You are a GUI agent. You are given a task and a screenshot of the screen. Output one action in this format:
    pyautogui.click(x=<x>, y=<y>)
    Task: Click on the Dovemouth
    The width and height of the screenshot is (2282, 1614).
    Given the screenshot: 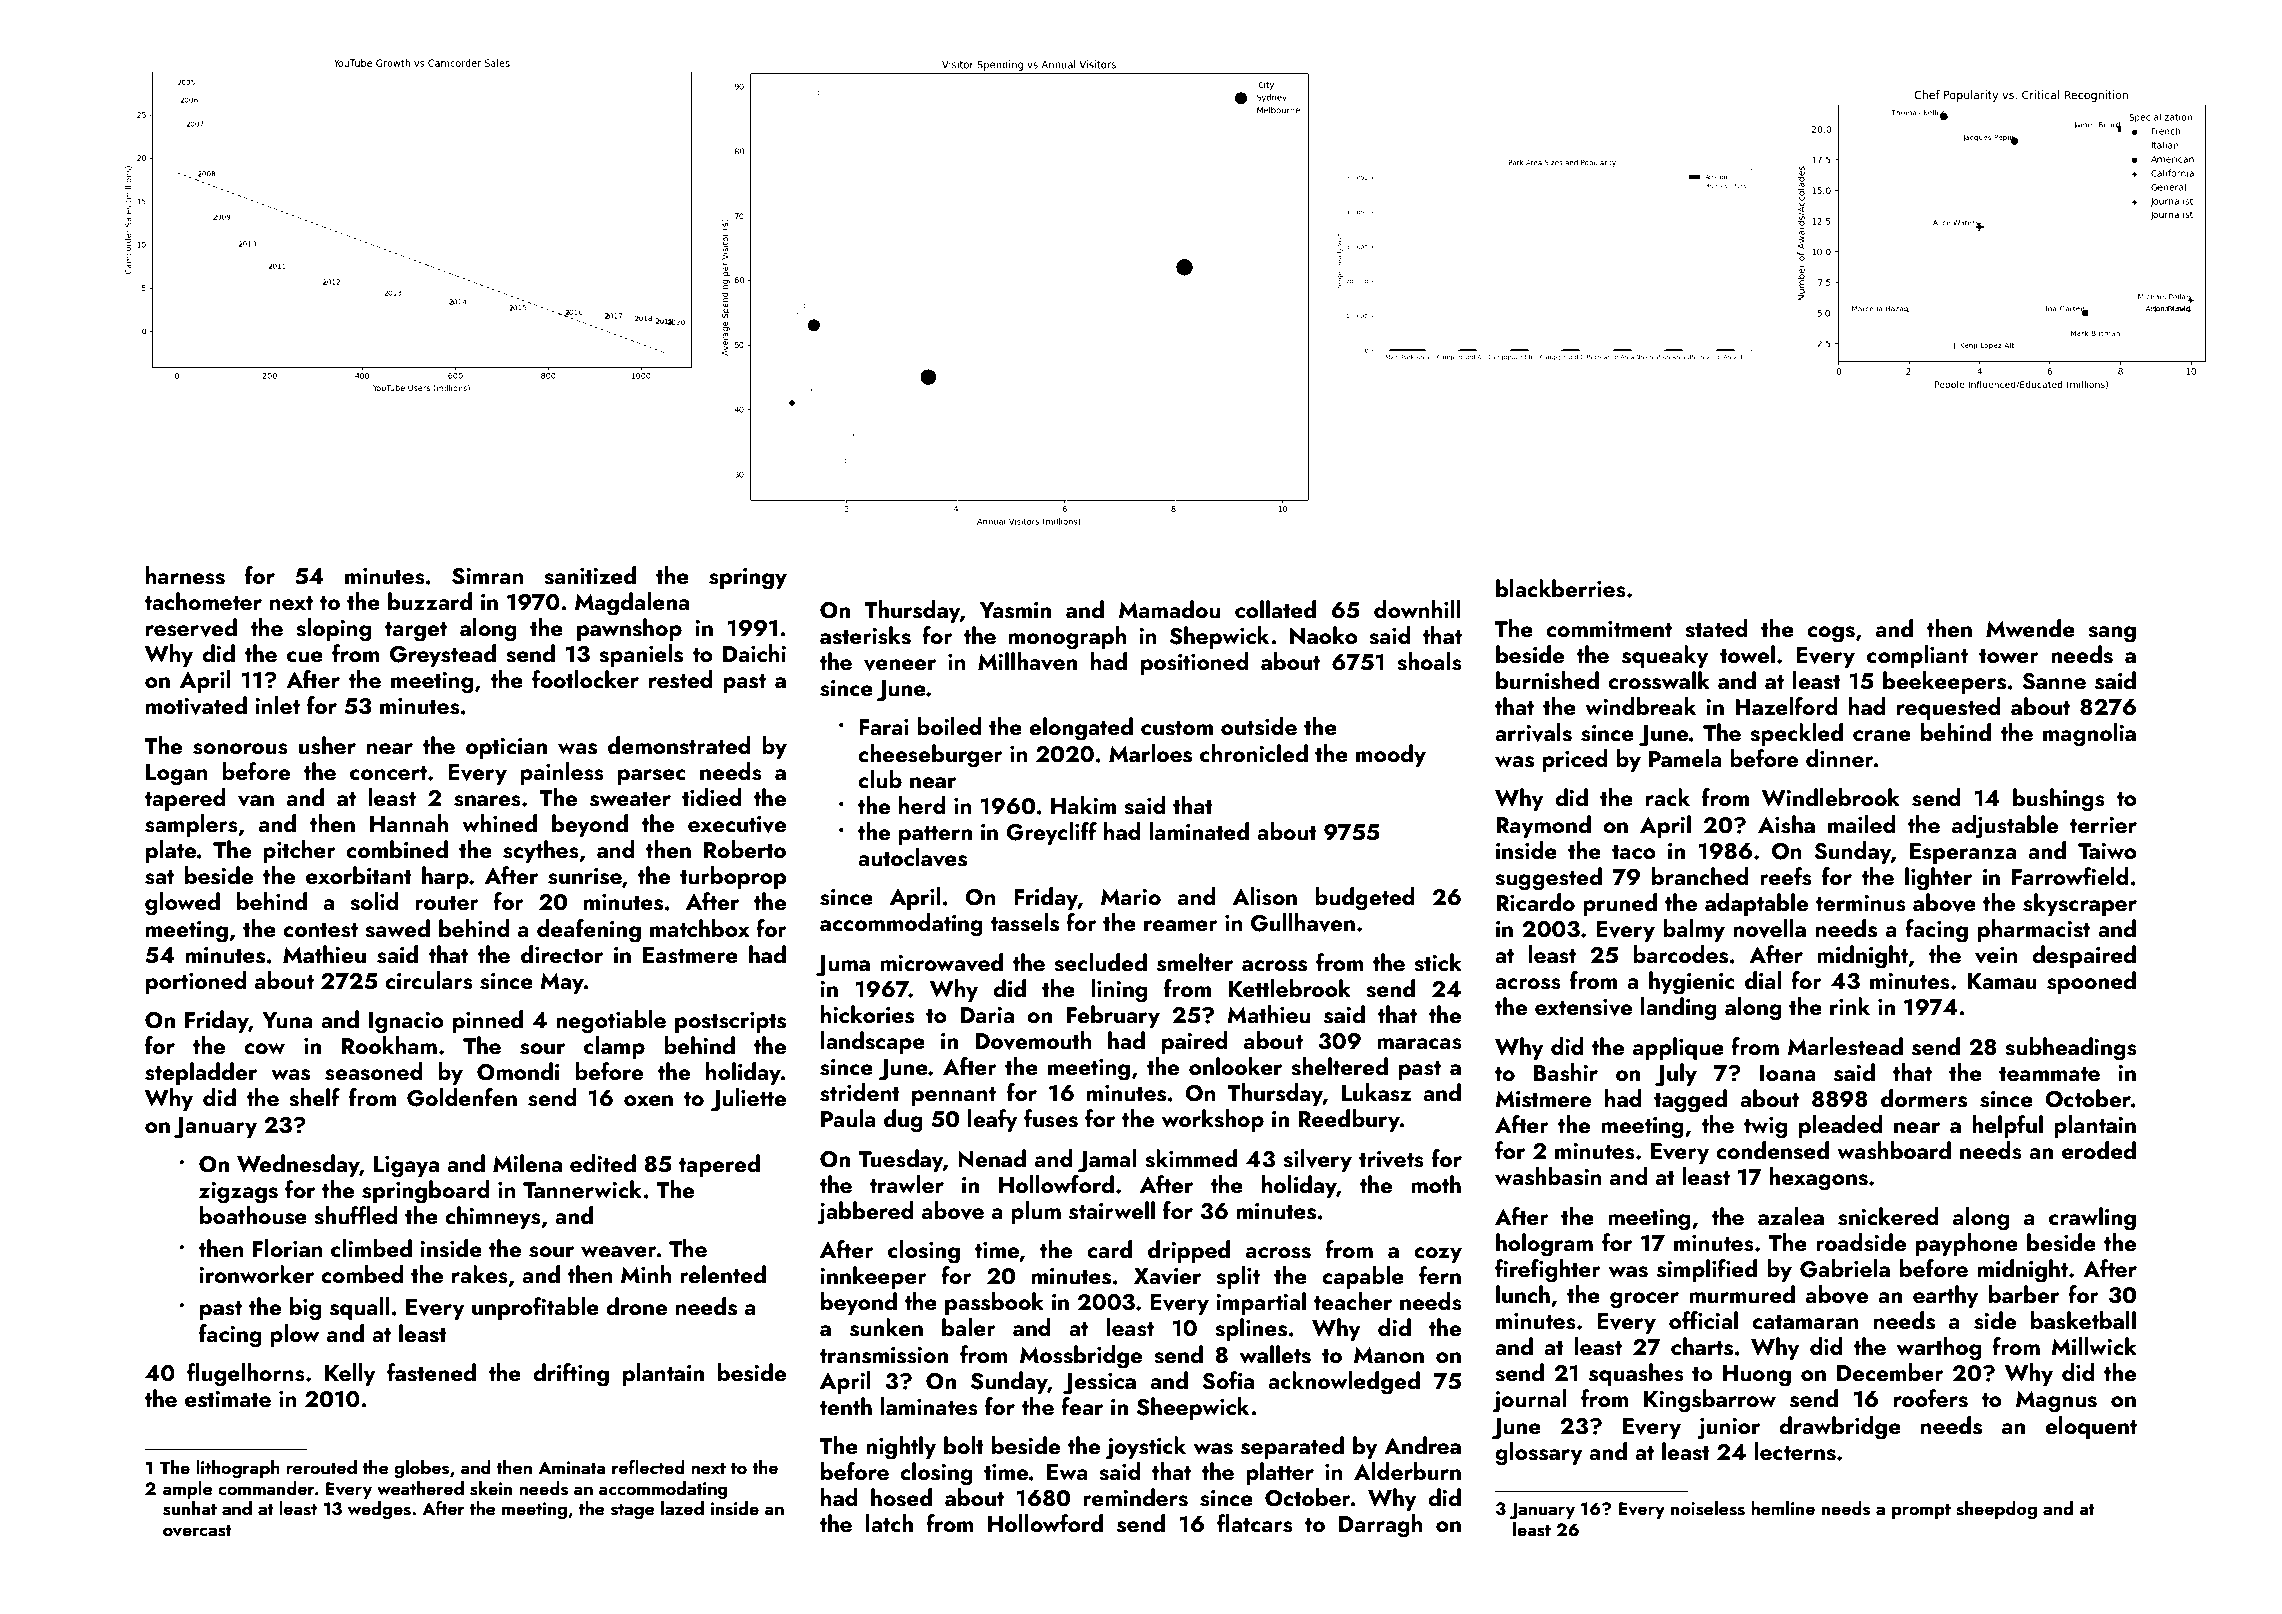 What is the action you would take?
    pyautogui.click(x=1033, y=1040)
